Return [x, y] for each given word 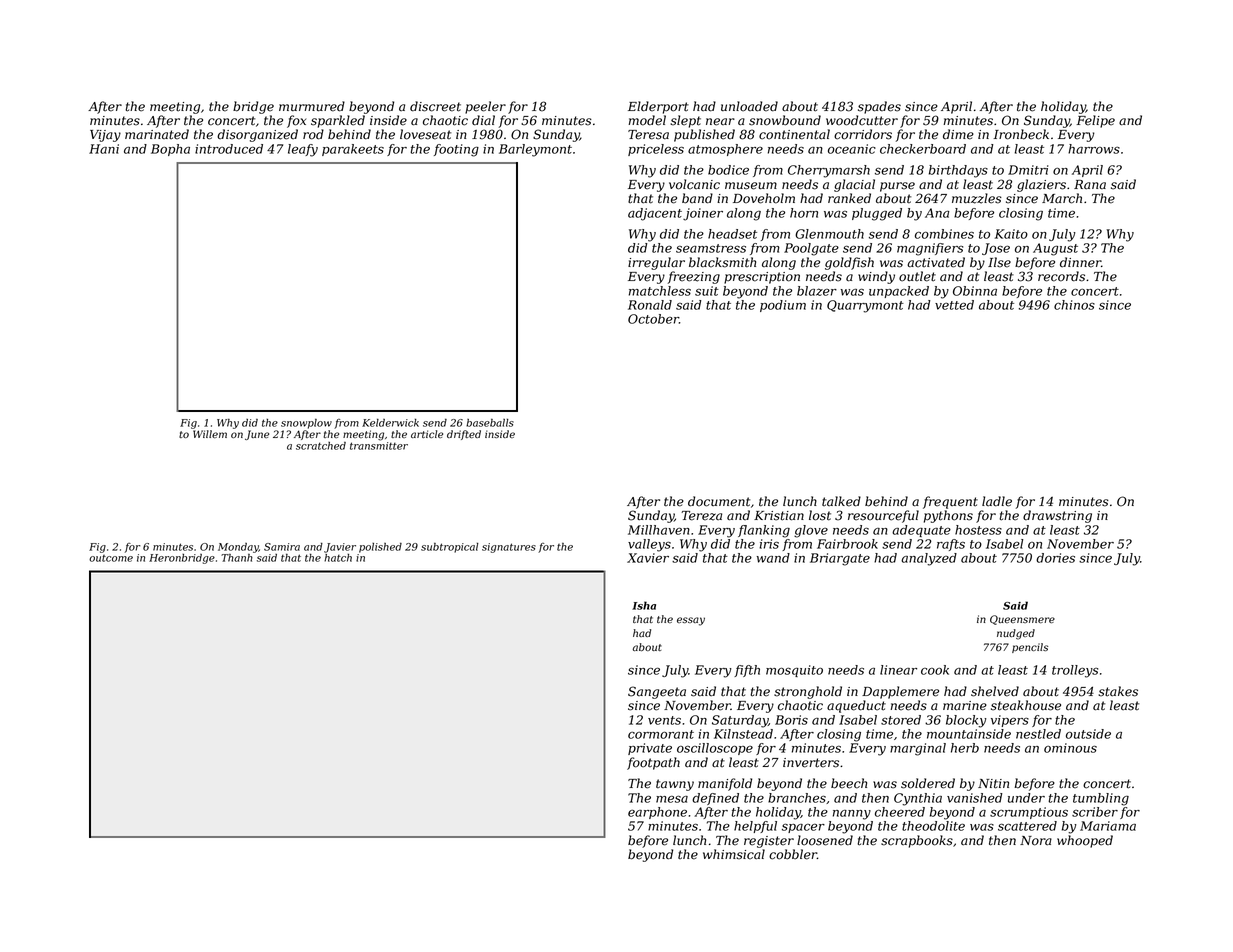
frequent [950, 502]
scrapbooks [917, 841]
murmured [312, 106]
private [650, 749]
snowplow [306, 424]
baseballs [490, 423]
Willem [210, 434]
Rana [1090, 185]
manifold [725, 784]
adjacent [655, 214]
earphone [657, 813]
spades [879, 107]
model [647, 120]
